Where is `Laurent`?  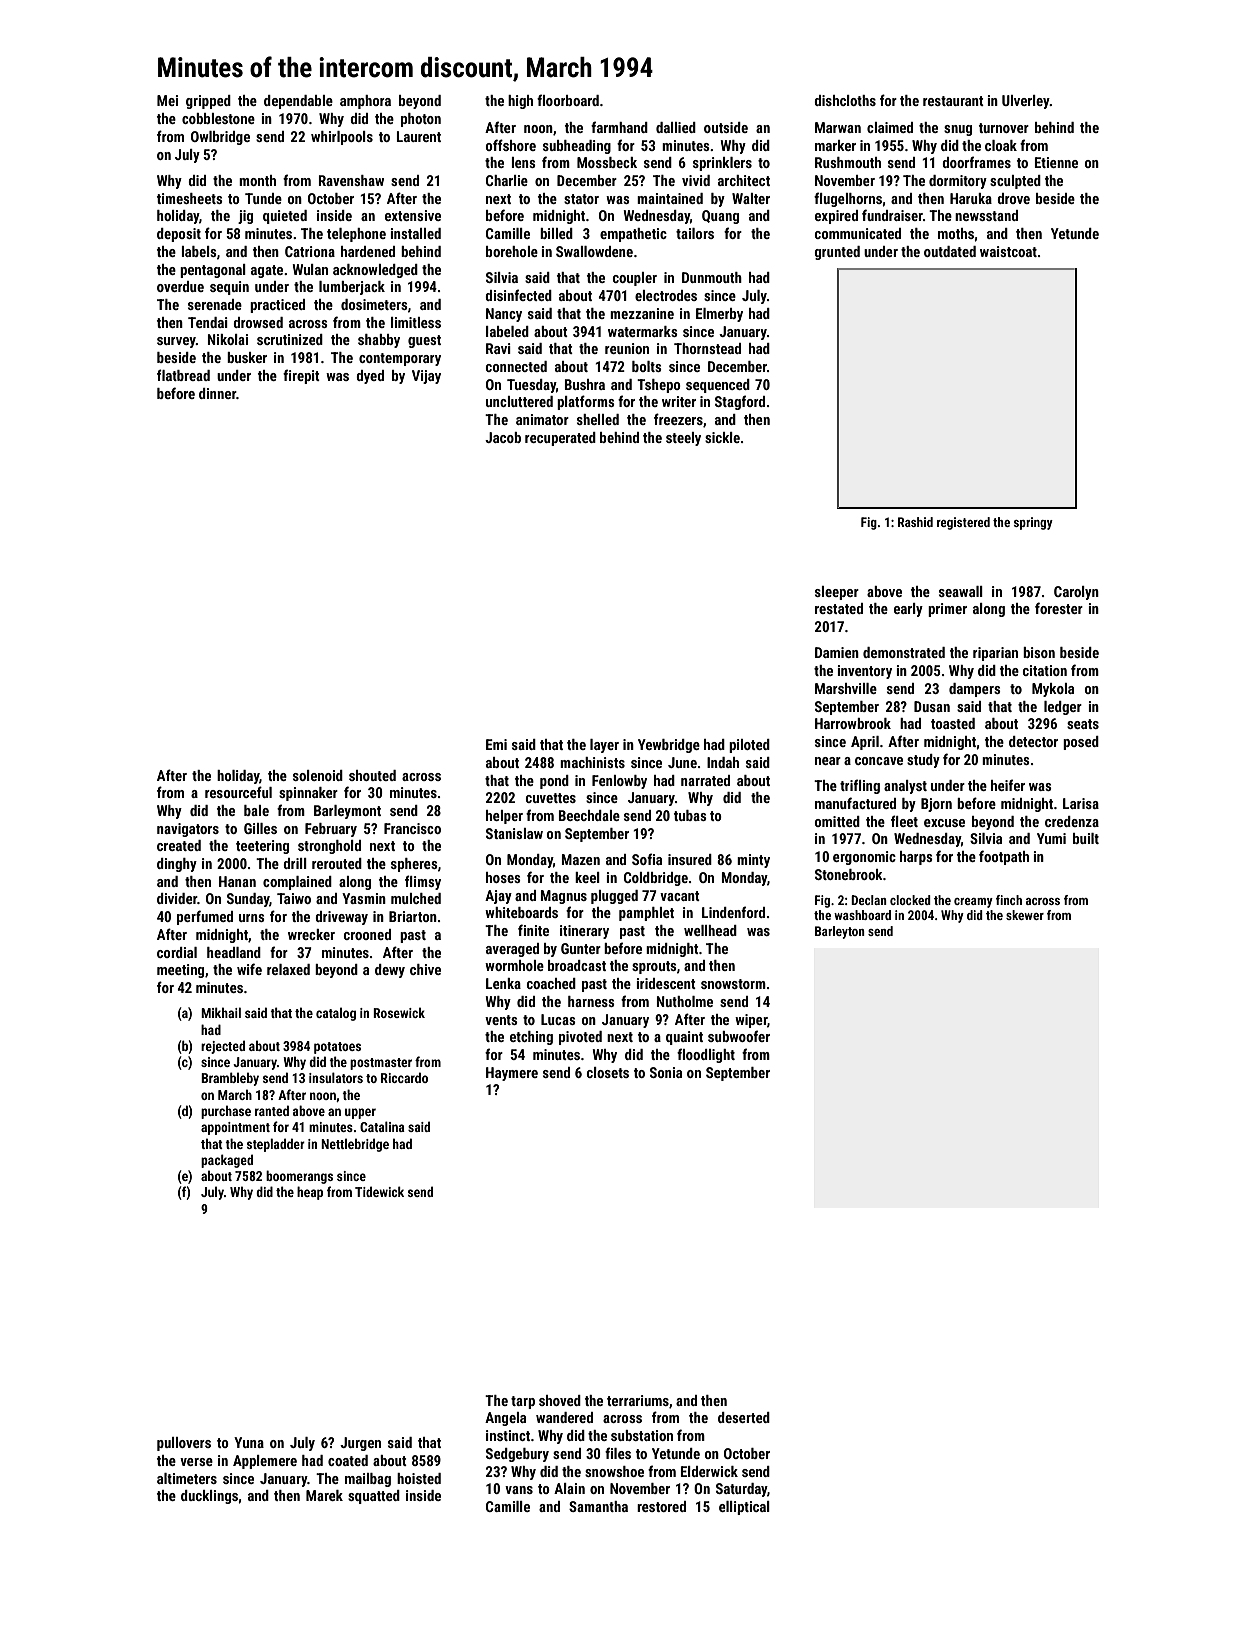
Laurent is located at coordinates (419, 136).
